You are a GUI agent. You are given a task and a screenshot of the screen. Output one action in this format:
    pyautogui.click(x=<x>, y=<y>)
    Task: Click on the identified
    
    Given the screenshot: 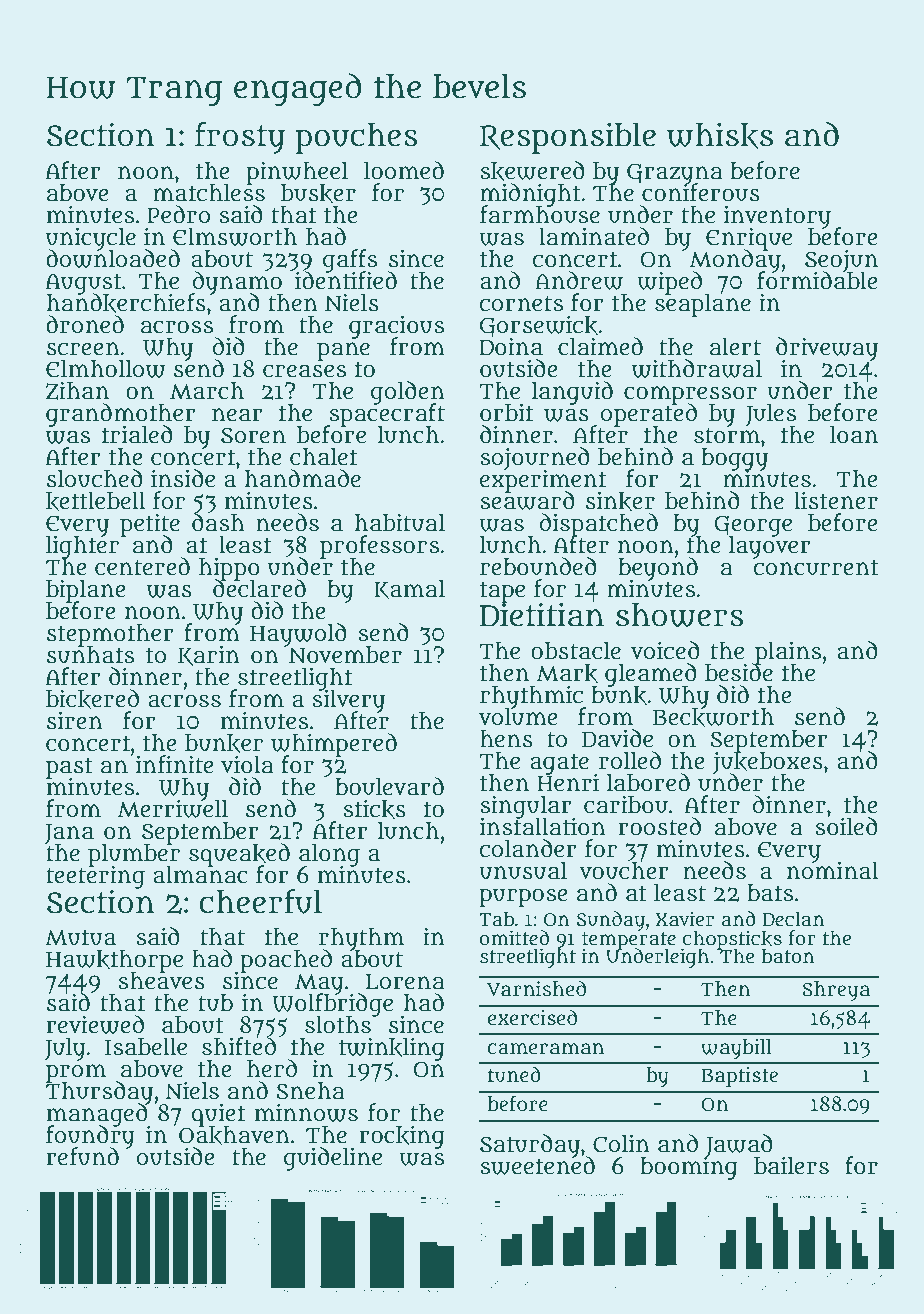 What is the action you would take?
    pyautogui.click(x=346, y=281)
